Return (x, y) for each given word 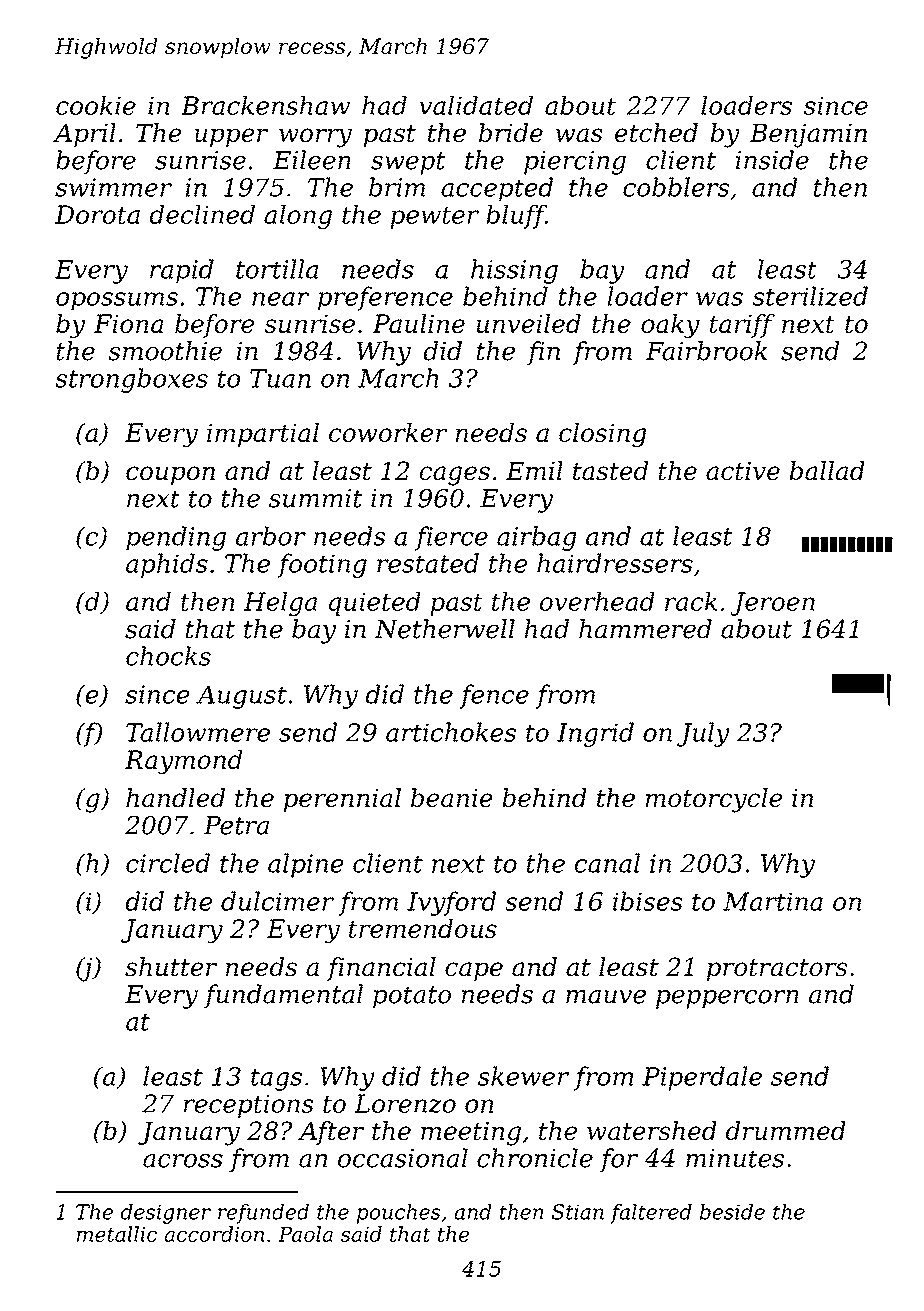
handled (175, 797)
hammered (645, 629)
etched (656, 132)
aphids (167, 565)
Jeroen (772, 604)
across (183, 1161)
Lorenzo (405, 1103)
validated (476, 105)
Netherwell (445, 629)
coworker (388, 432)
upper (232, 137)
